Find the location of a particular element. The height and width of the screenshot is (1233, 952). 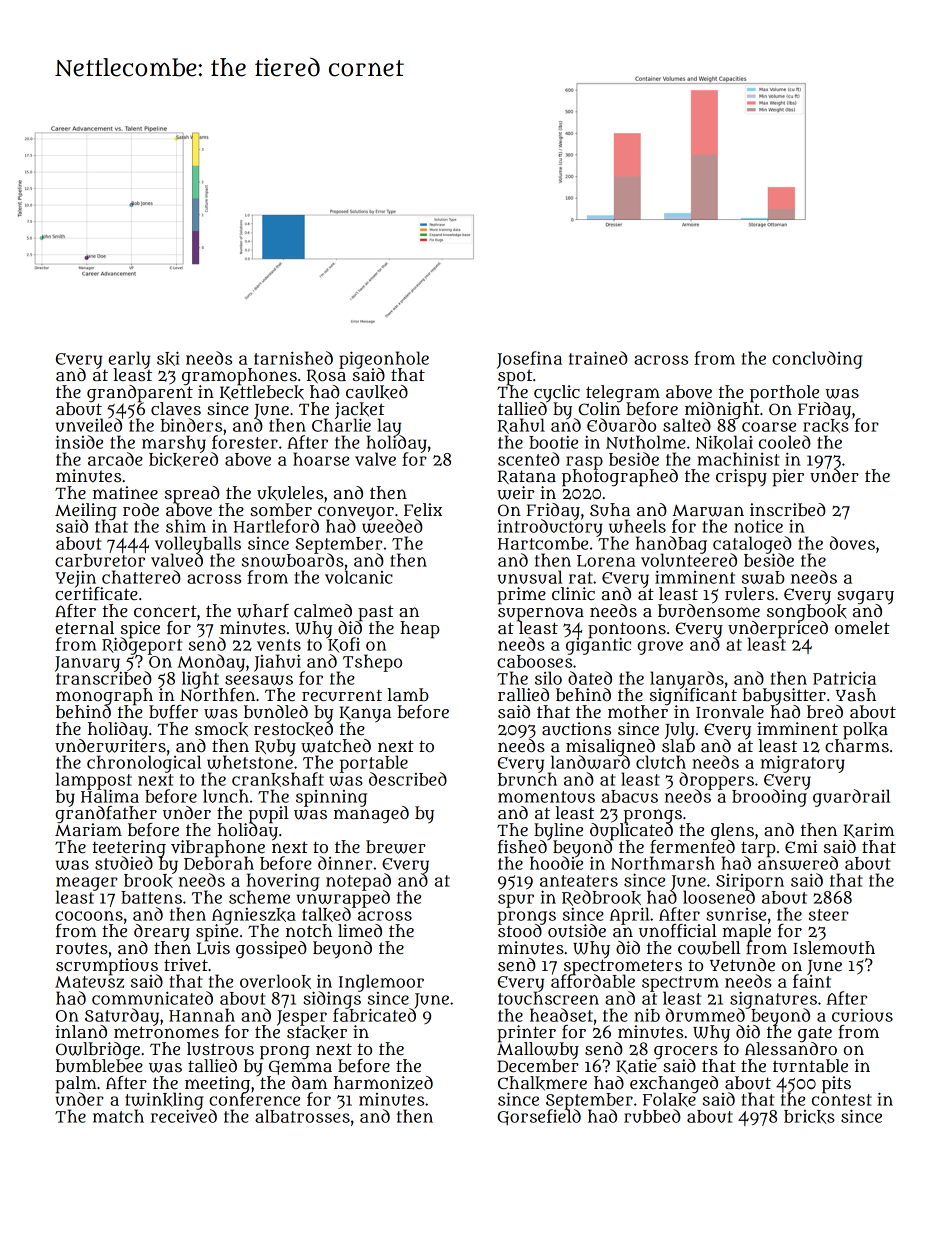

pigeonhole is located at coordinates (384, 359).
